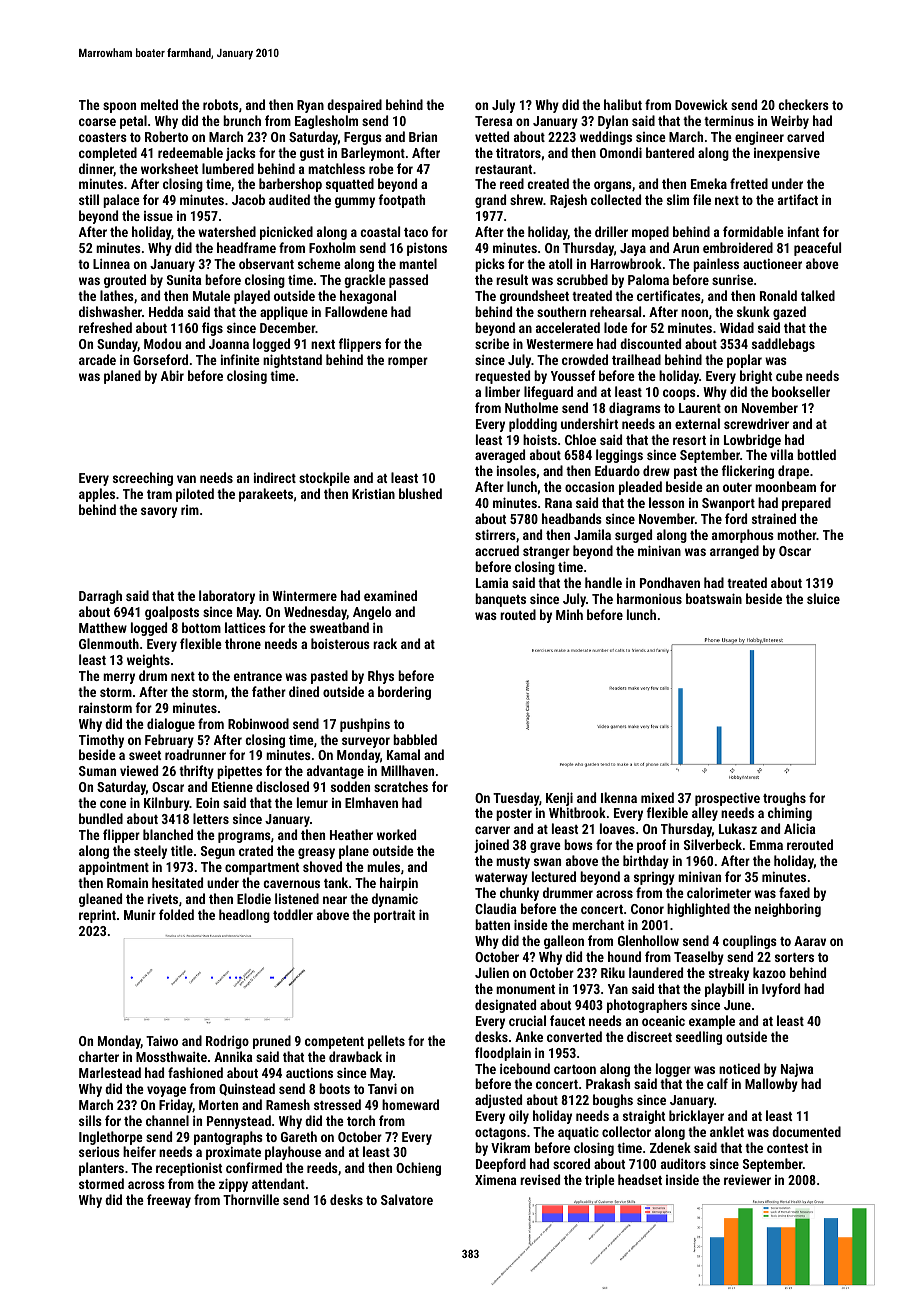  I want to click on mixed, so click(657, 797).
